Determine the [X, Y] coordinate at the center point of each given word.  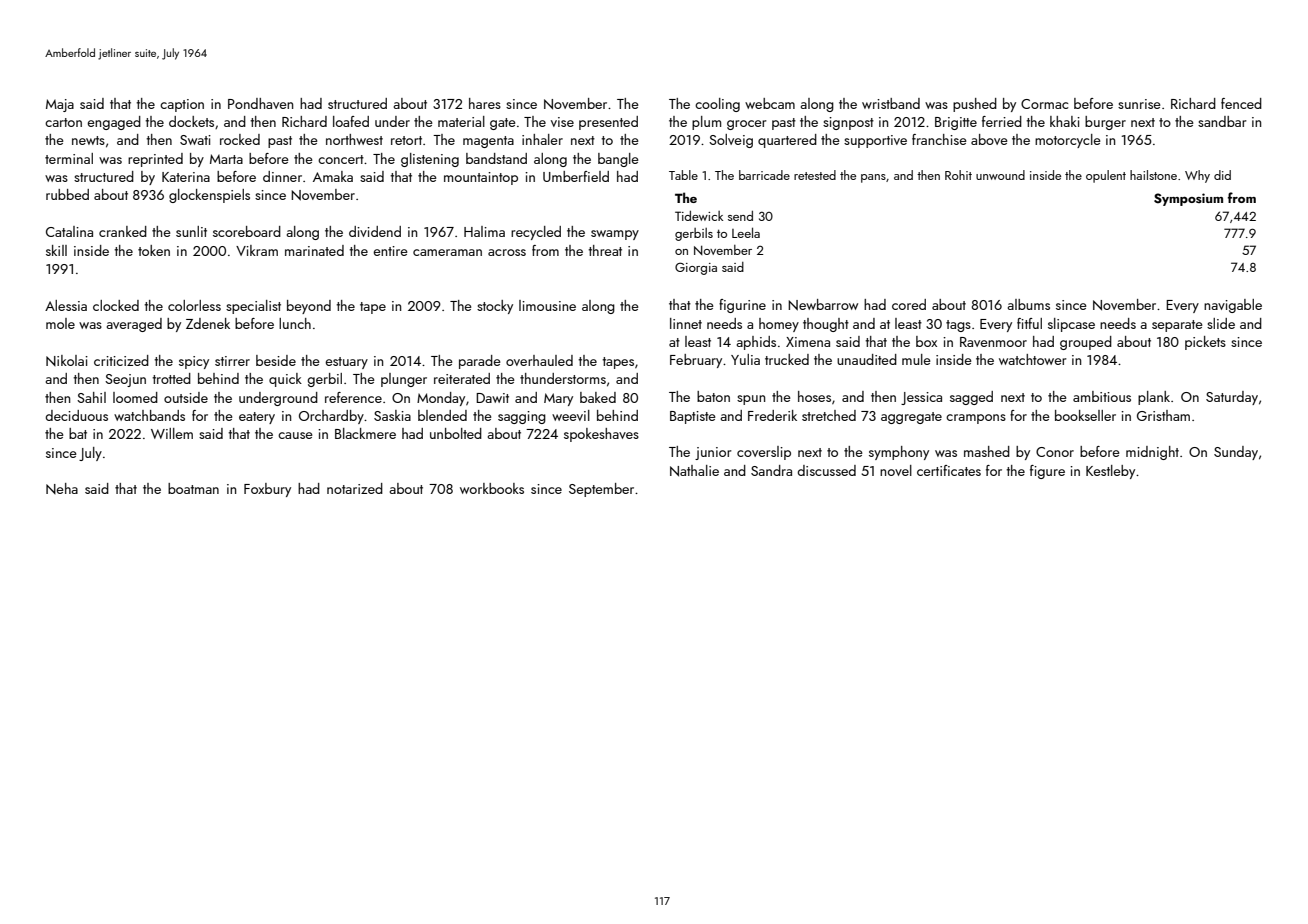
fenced [1241, 103]
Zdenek [208, 323]
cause [295, 435]
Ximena [808, 342]
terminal [69, 158]
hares [485, 103]
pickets [1205, 343]
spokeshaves [601, 435]
